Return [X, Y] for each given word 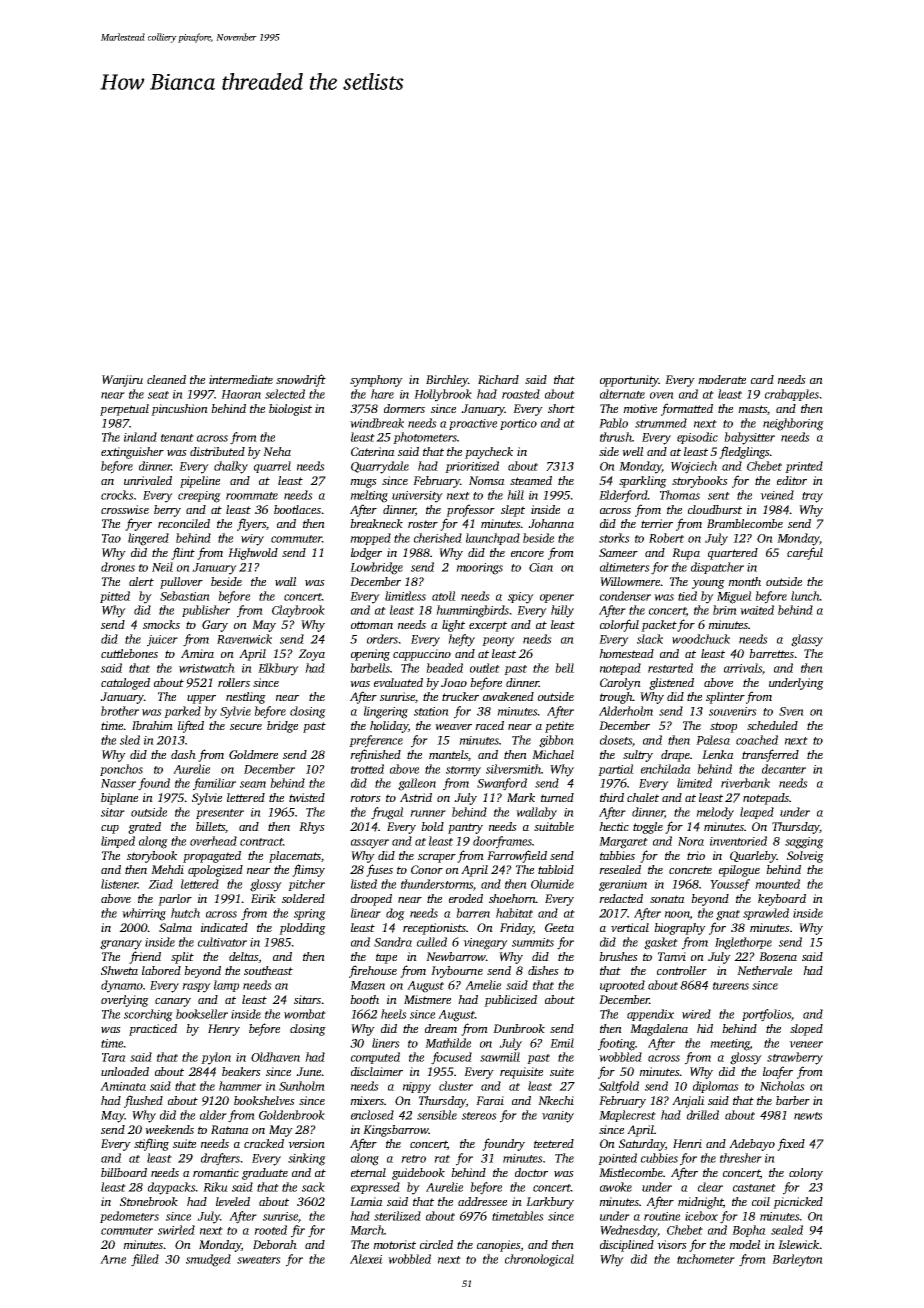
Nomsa [487, 480]
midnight [700, 1203]
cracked [264, 1143]
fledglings [744, 452]
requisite [521, 1073]
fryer [138, 524]
